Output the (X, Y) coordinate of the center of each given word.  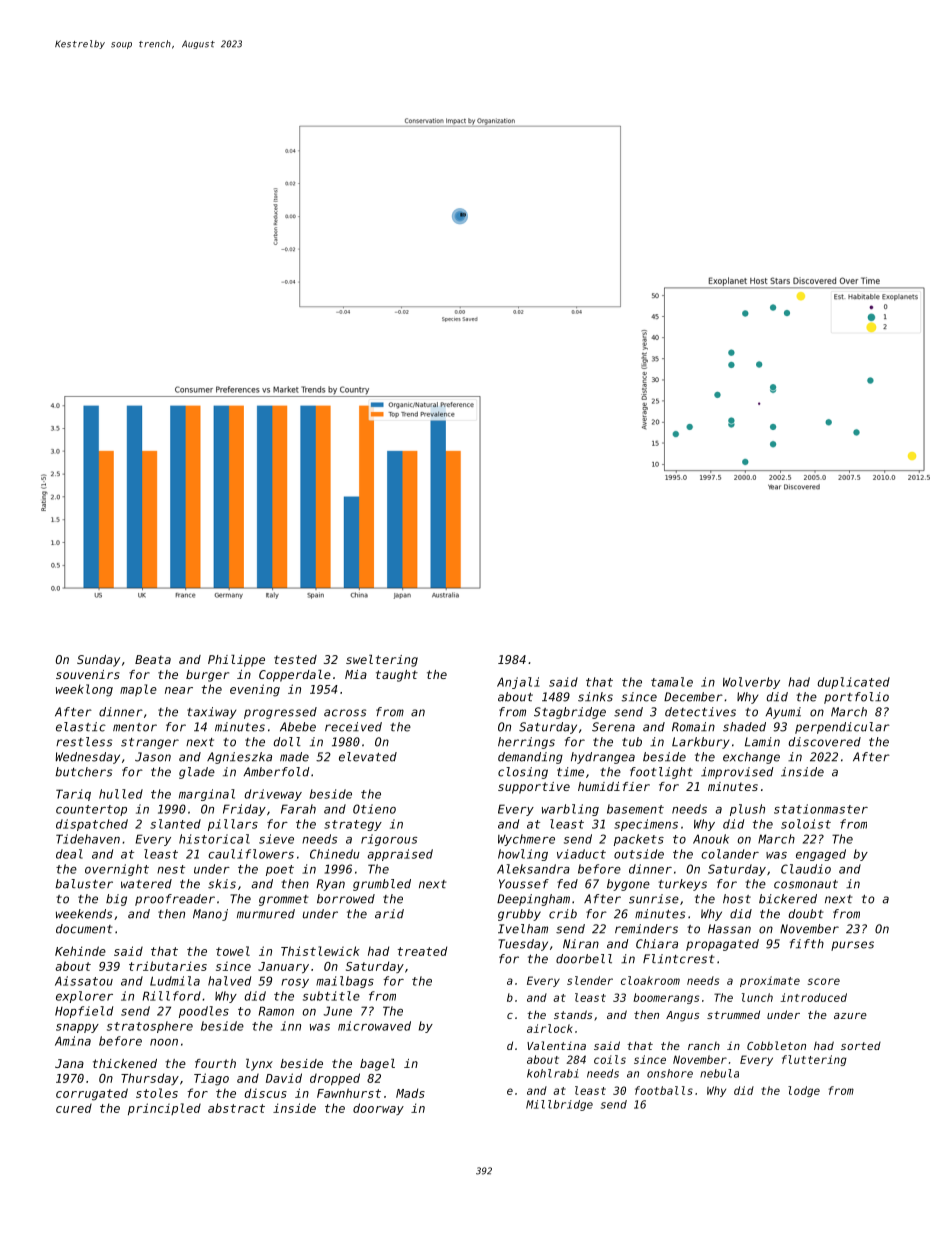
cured (74, 1108)
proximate (770, 981)
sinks (595, 697)
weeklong (84, 690)
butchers (83, 772)
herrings (526, 743)
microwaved (374, 1026)
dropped (335, 1079)
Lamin (762, 742)
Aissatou (84, 981)
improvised (737, 773)
